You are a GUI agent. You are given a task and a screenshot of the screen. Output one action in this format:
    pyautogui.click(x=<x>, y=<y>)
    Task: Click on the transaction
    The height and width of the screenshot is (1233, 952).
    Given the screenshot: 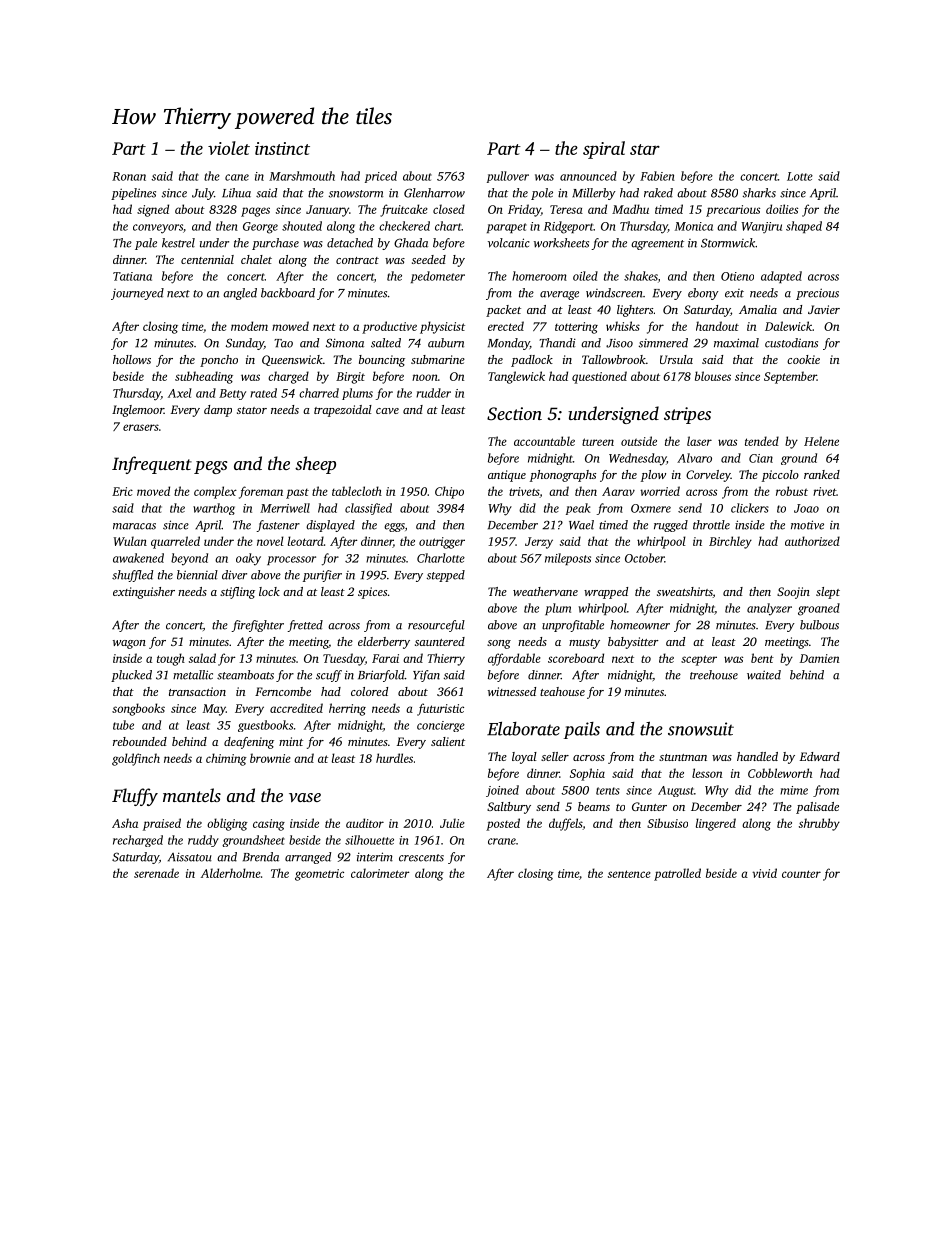 What is the action you would take?
    pyautogui.click(x=197, y=691)
